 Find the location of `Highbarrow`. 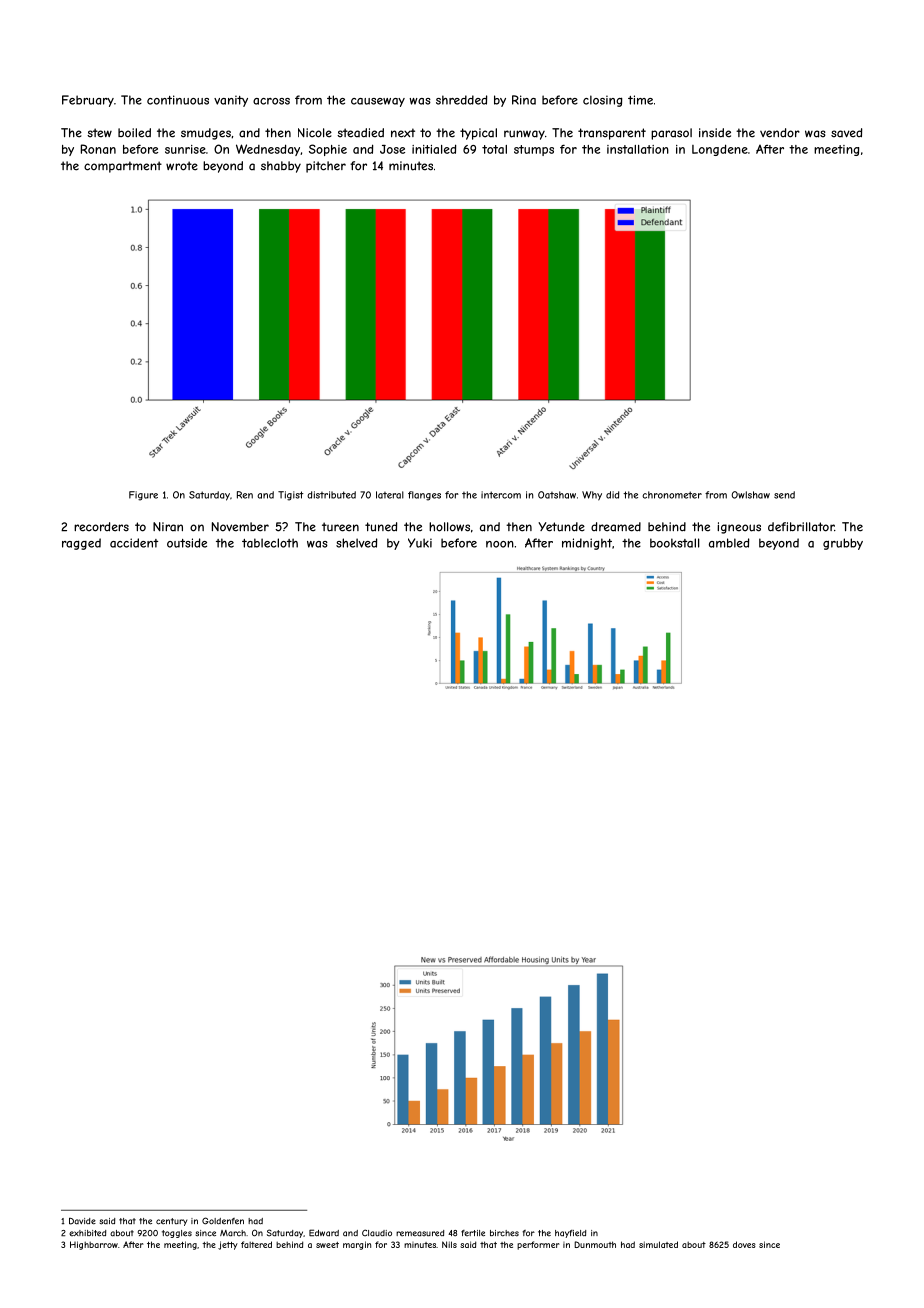

Highbarrow is located at coordinates (94, 1245).
